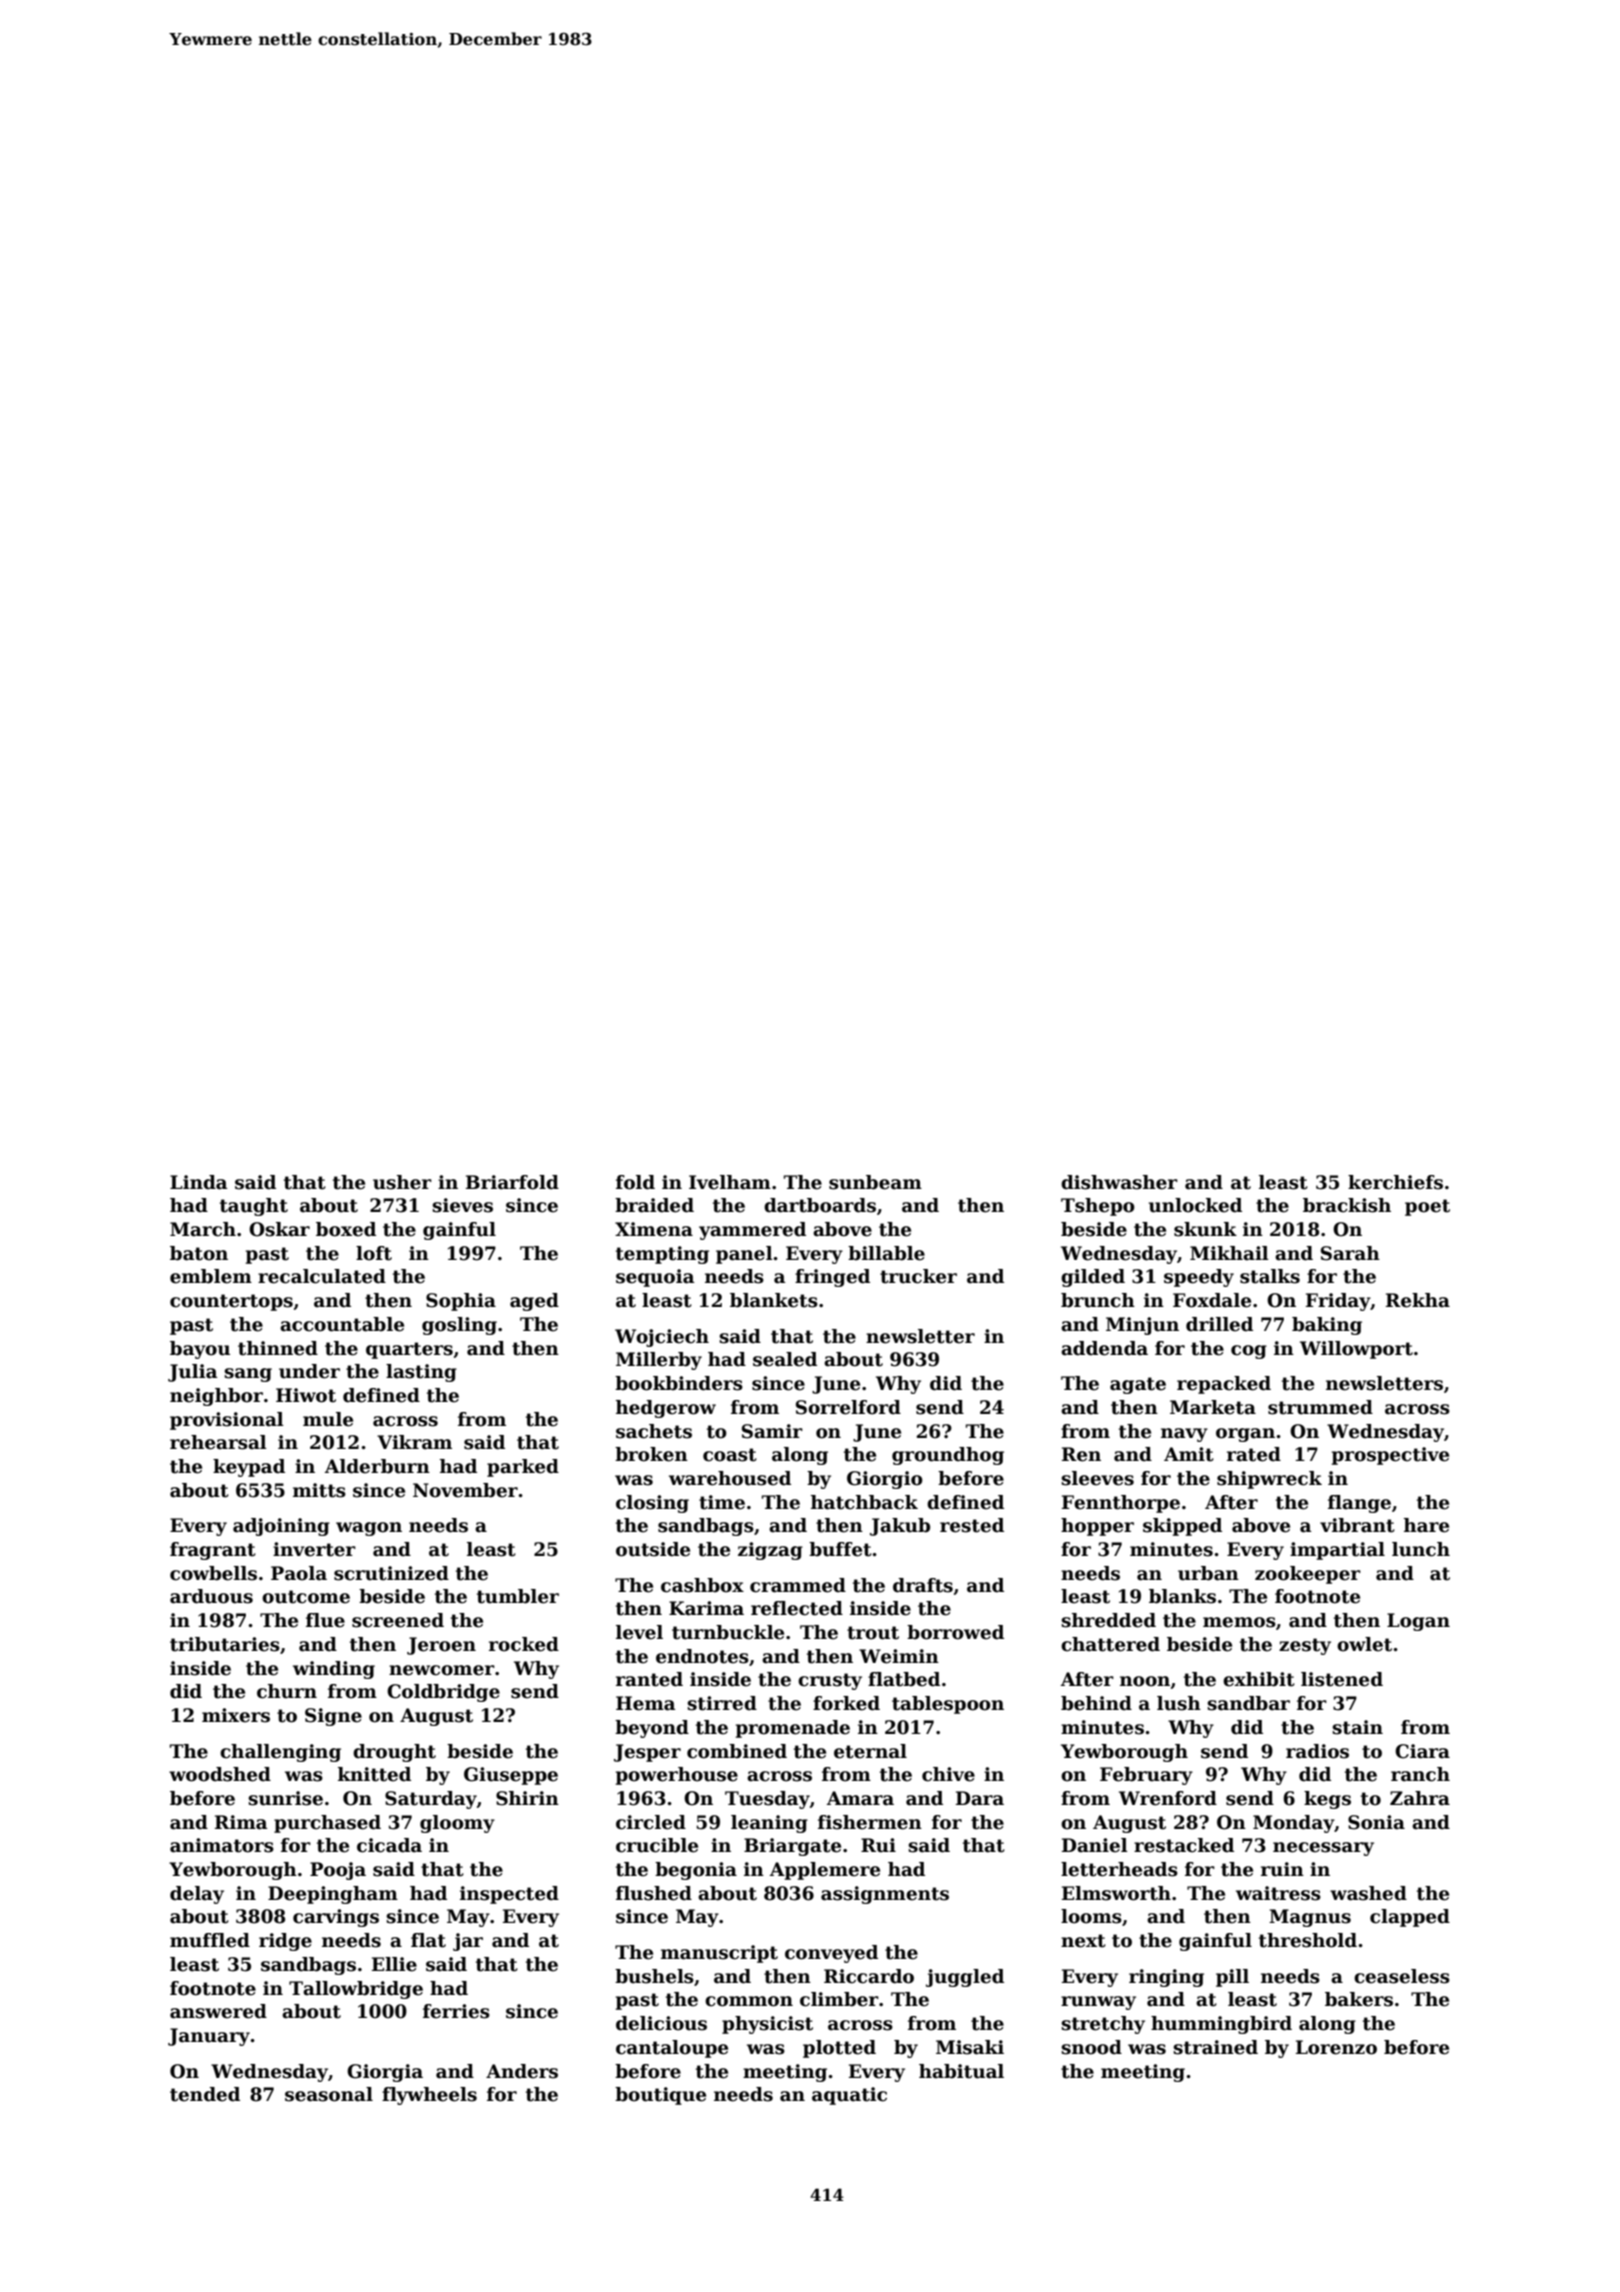 The width and height of the screenshot is (1620, 2292). What do you see at coordinates (197, 1895) in the screenshot?
I see `delay` at bounding box center [197, 1895].
